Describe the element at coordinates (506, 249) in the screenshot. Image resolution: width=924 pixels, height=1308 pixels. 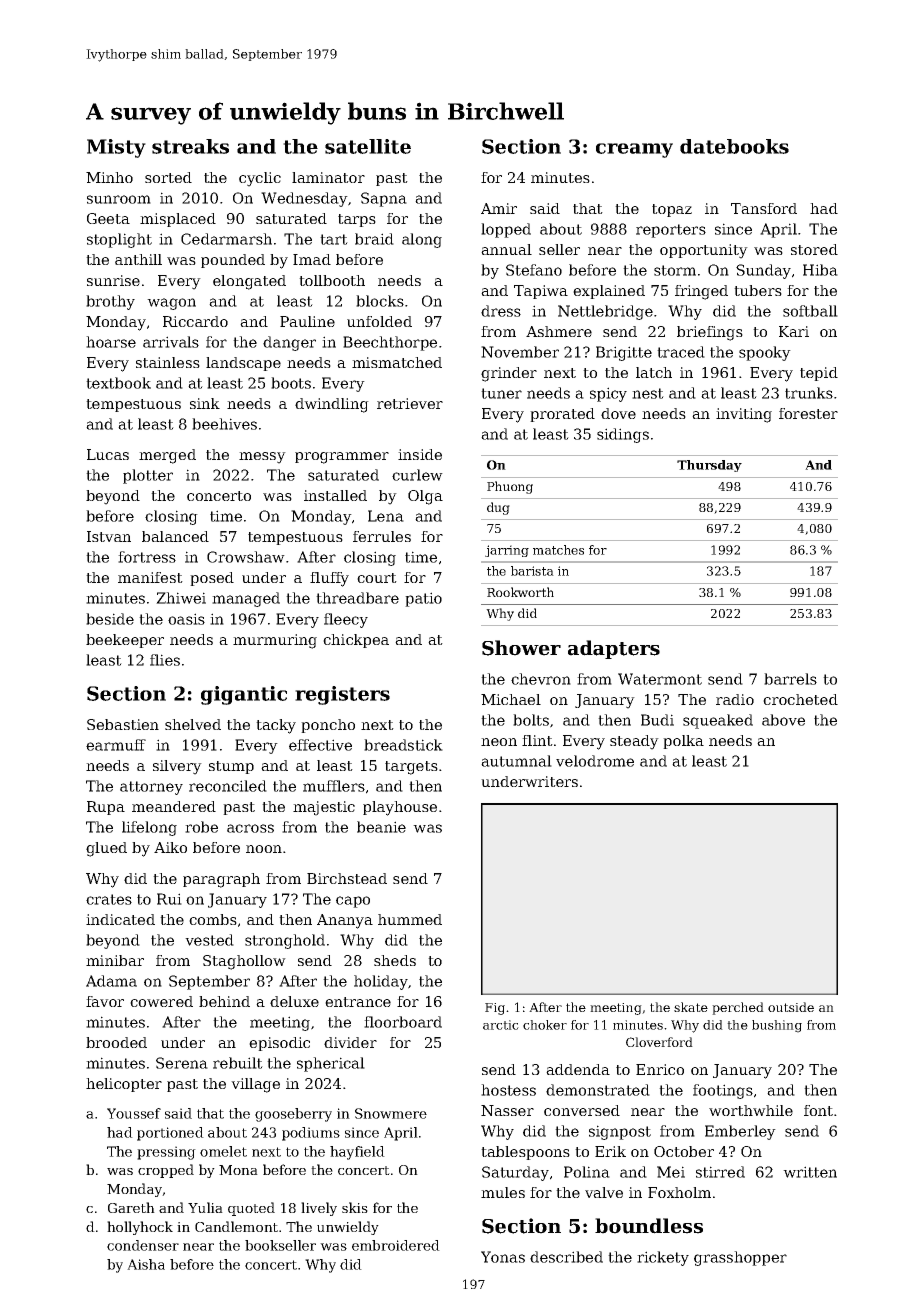
I see `annual` at that location.
